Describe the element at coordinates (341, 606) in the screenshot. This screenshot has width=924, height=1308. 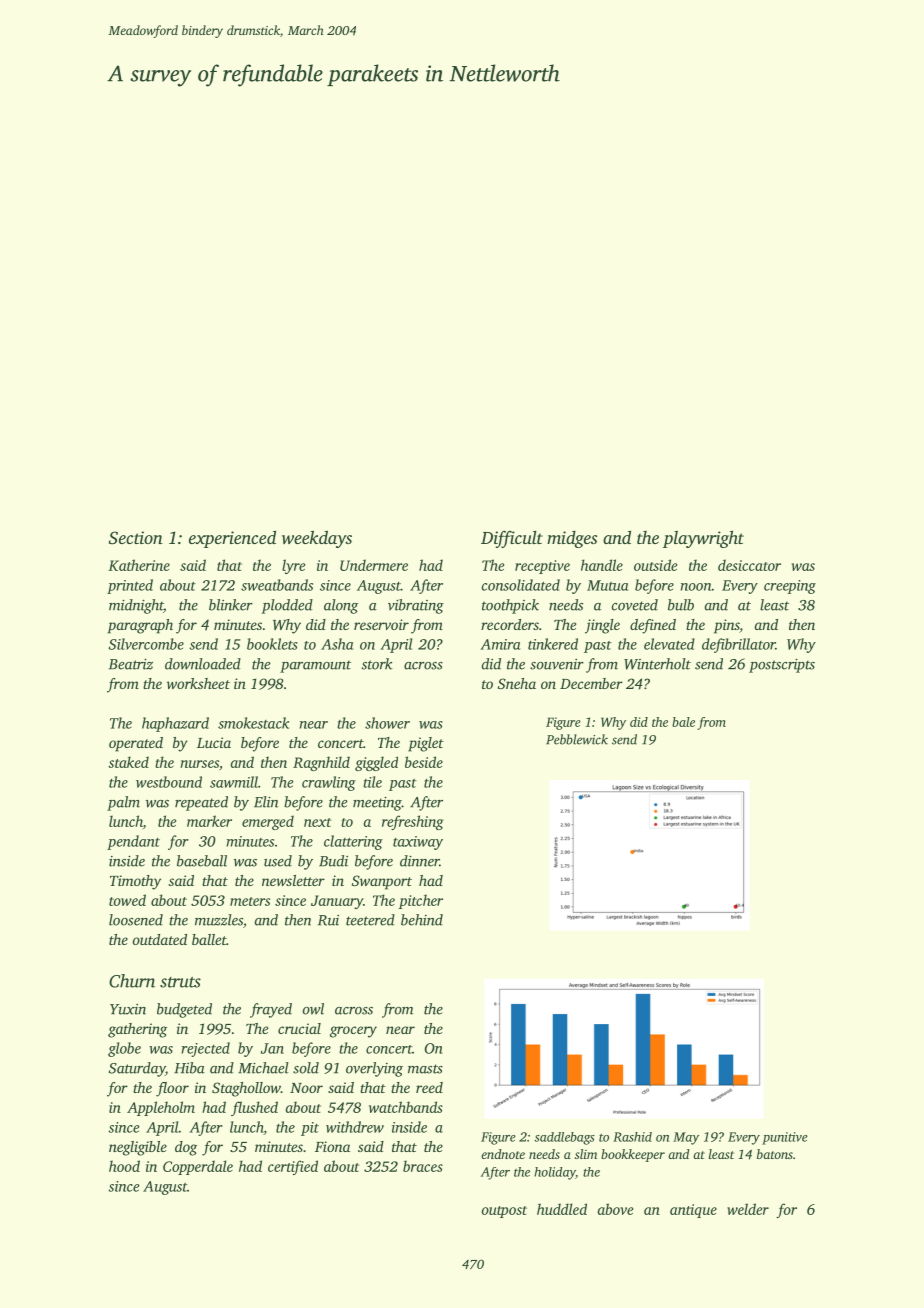
I see `along` at that location.
